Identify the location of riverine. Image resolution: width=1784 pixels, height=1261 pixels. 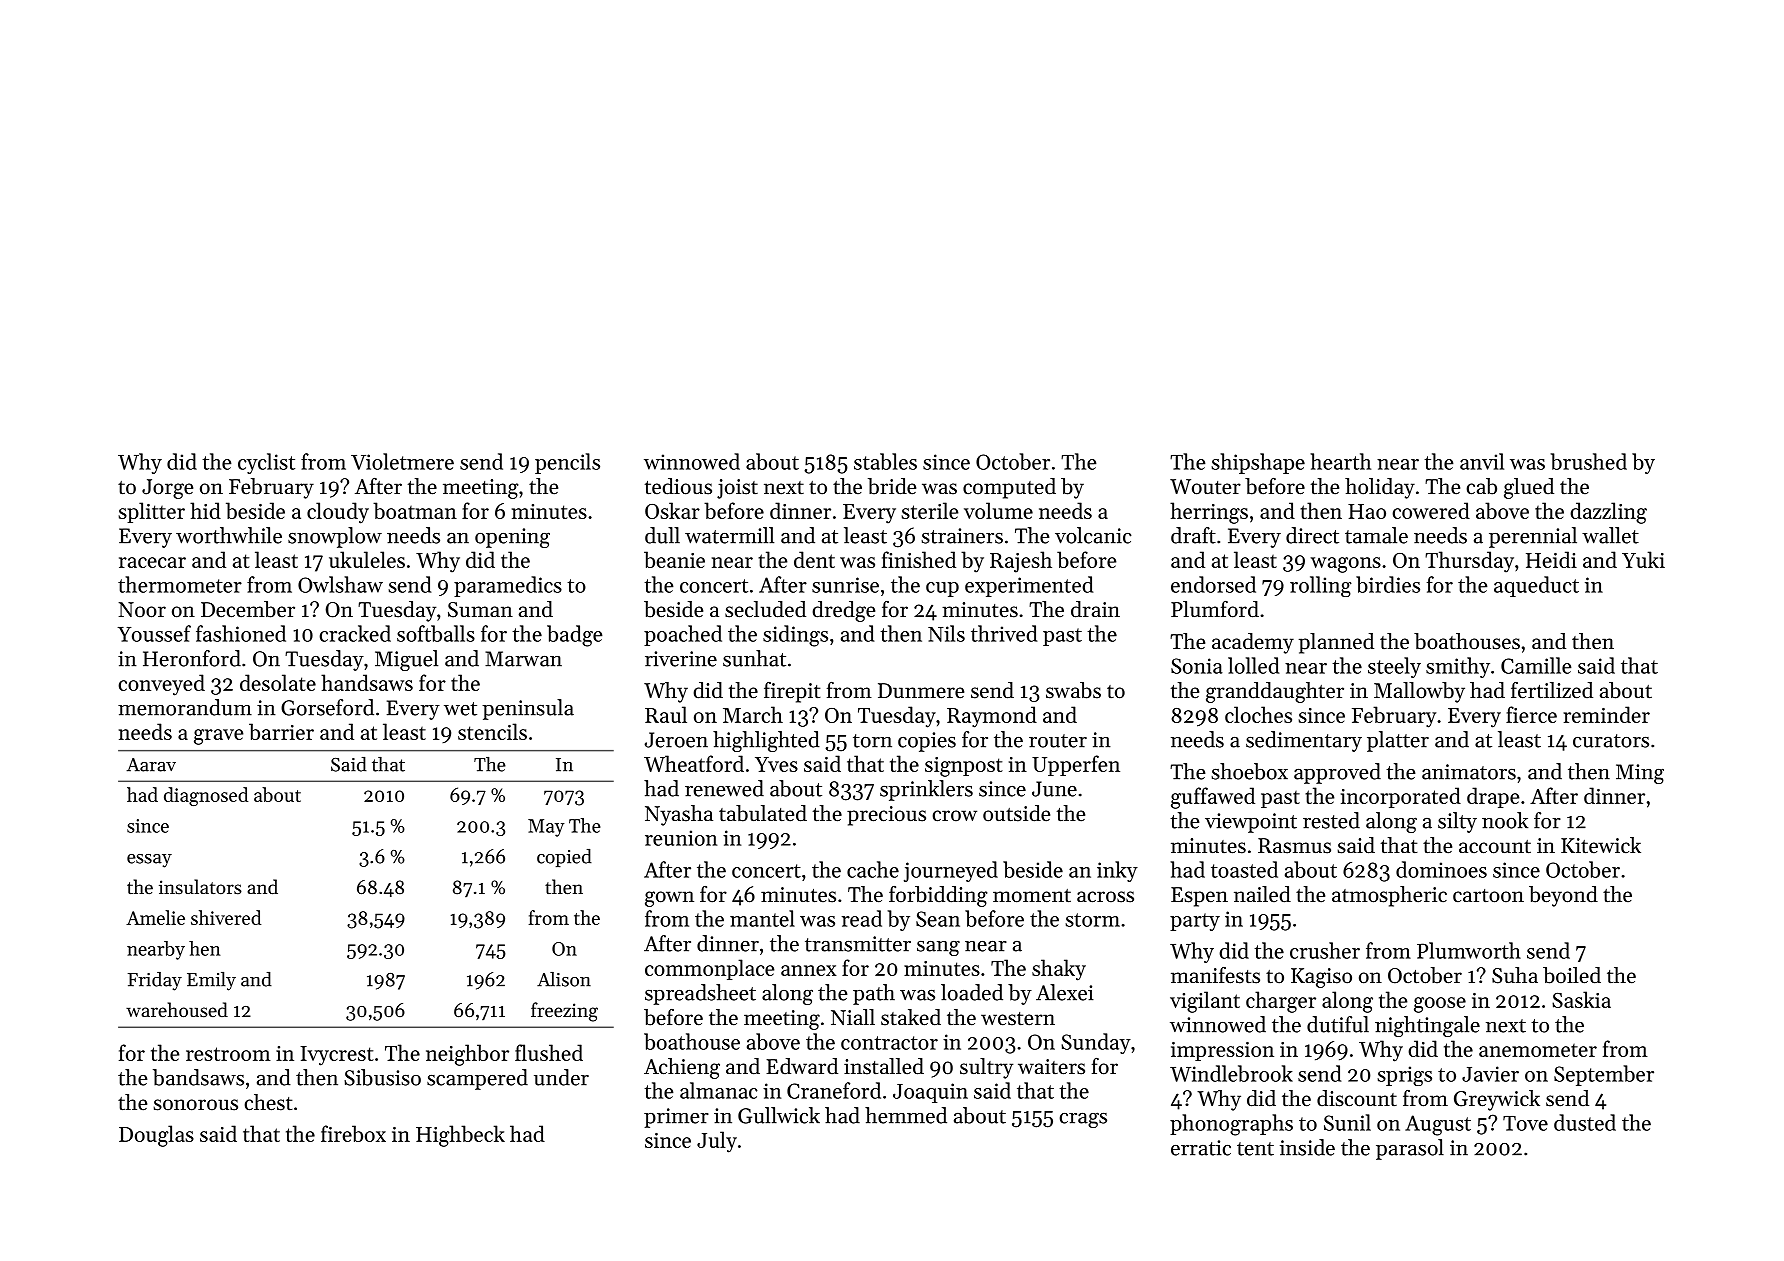
(681, 659).
